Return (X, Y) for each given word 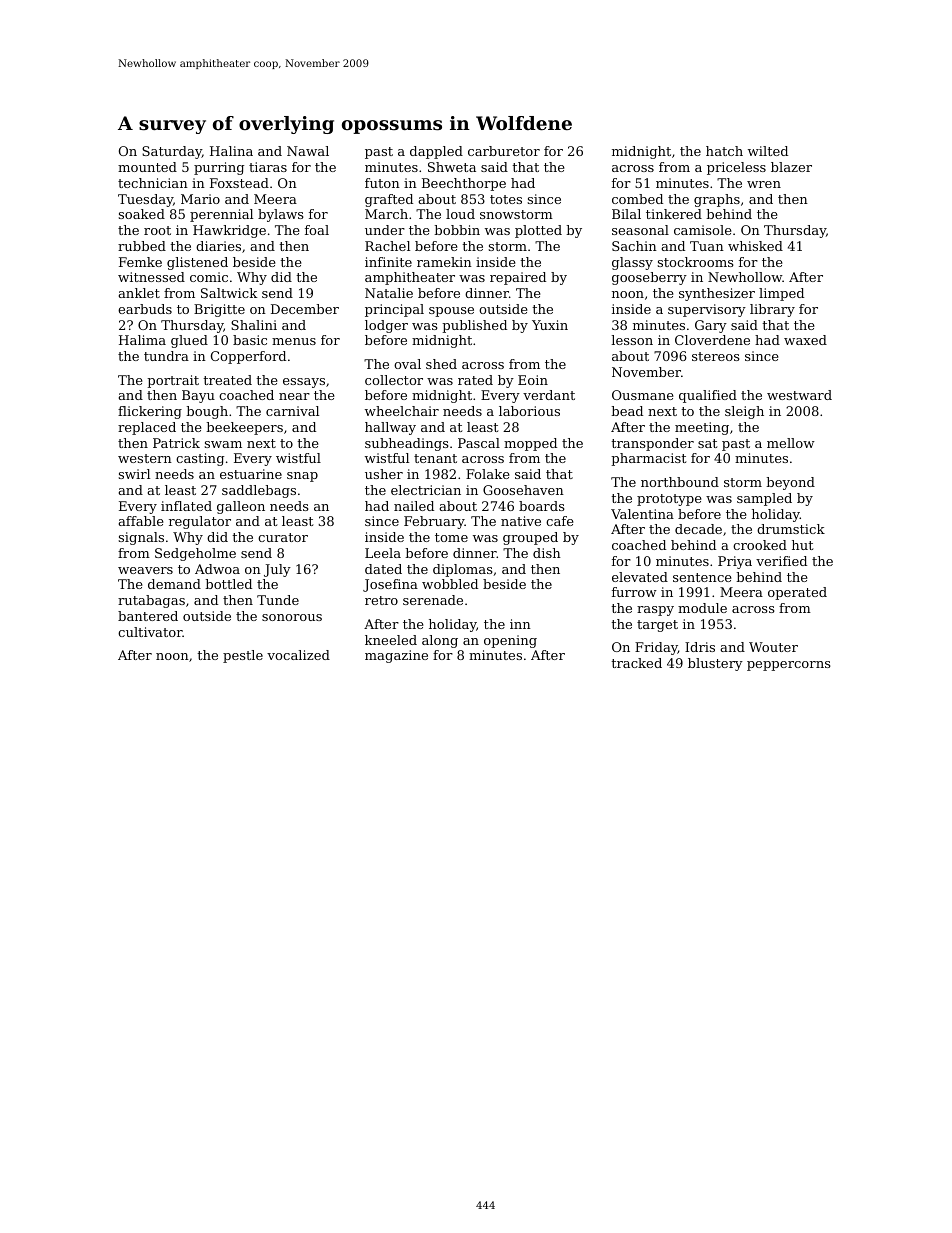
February (434, 522)
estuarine (251, 474)
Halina (231, 151)
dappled (436, 152)
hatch (724, 151)
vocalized (298, 655)
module (702, 608)
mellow (791, 443)
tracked (636, 663)
